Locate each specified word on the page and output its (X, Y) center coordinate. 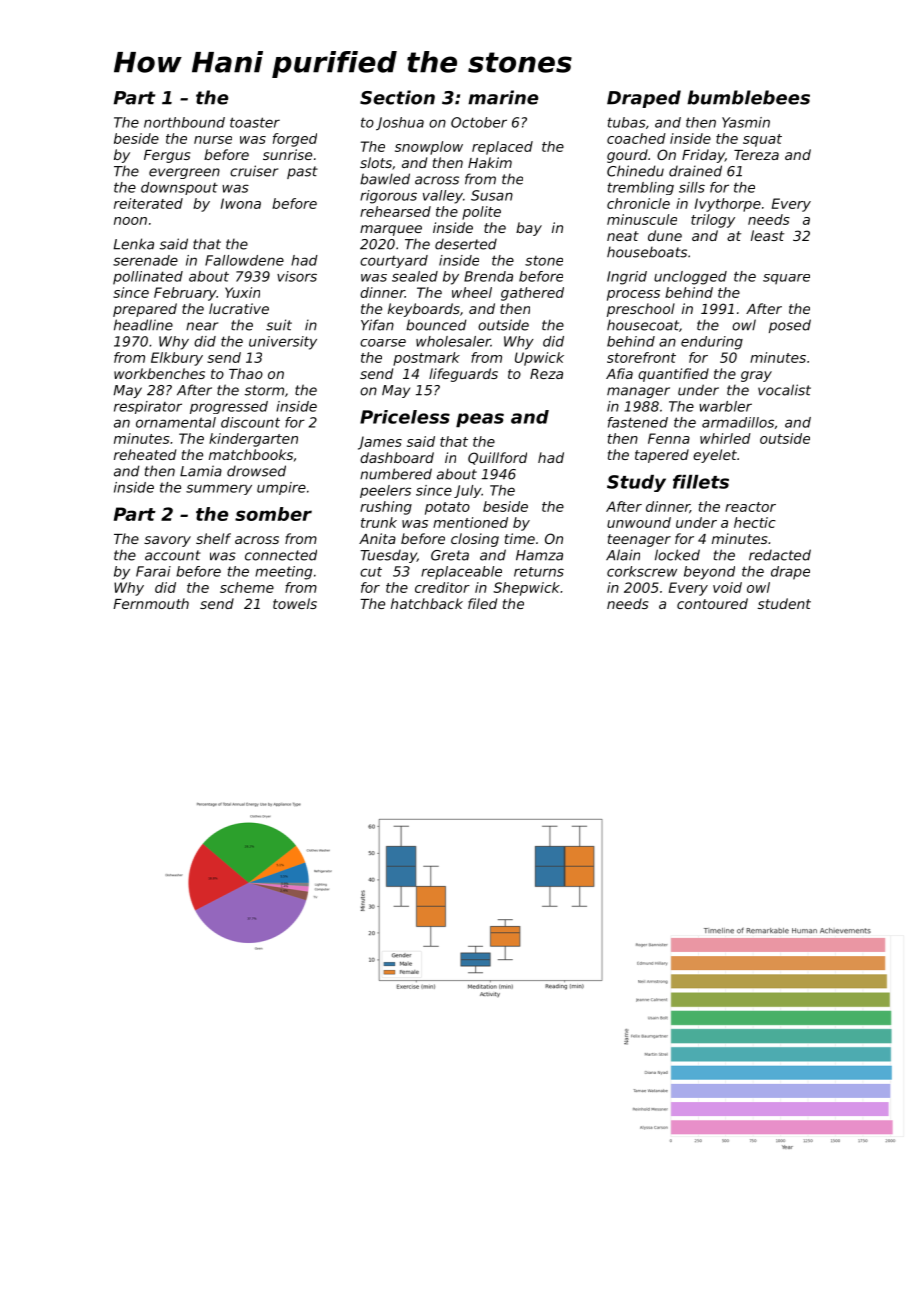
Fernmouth (151, 603)
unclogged (690, 278)
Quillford (497, 458)
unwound (639, 522)
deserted (466, 244)
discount (250, 422)
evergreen (184, 173)
